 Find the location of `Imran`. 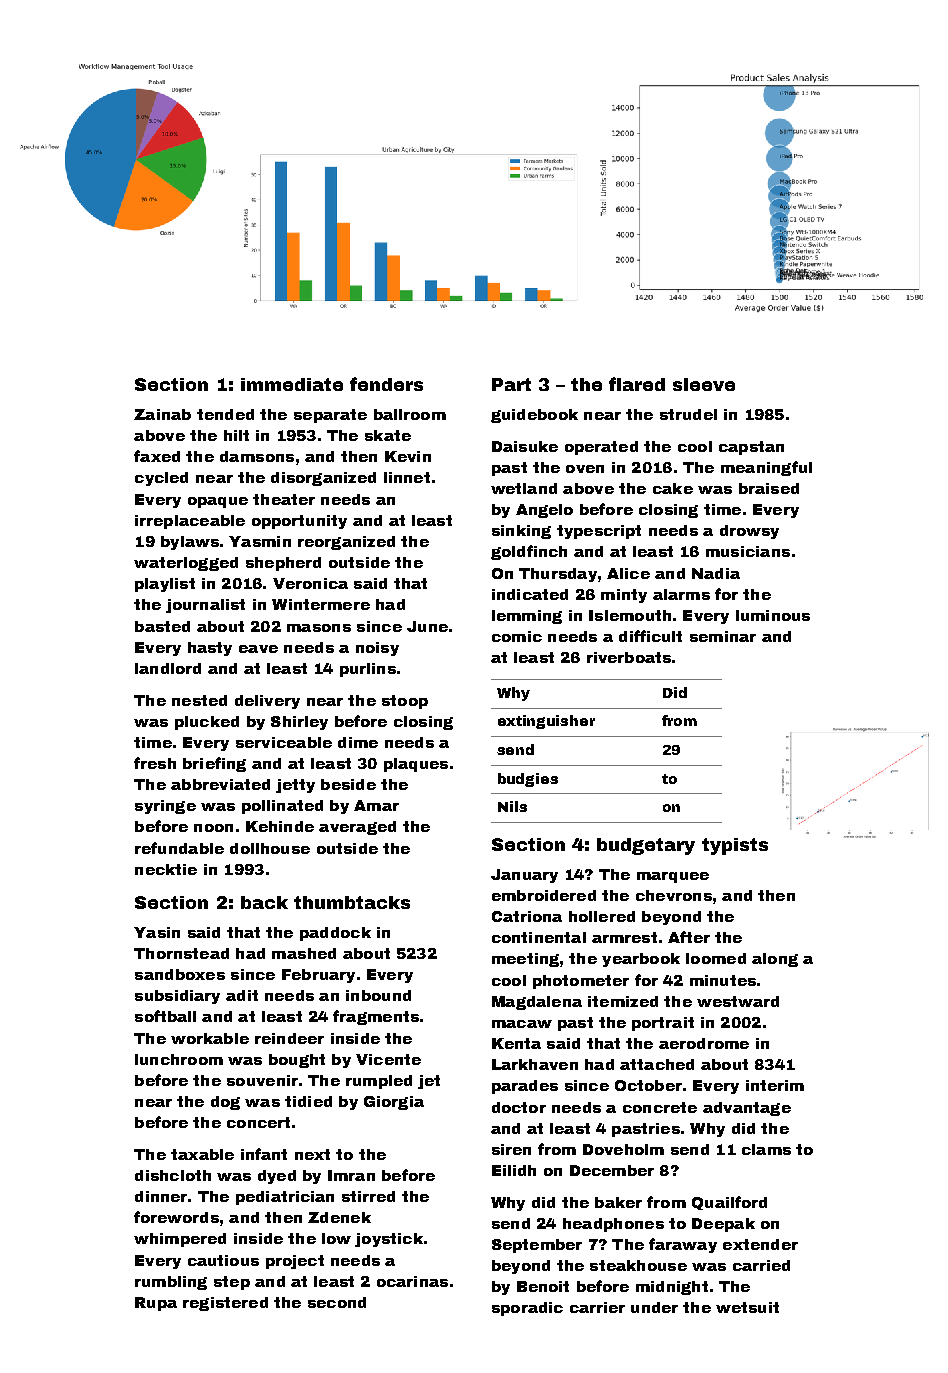

Imran is located at coordinates (351, 1175).
